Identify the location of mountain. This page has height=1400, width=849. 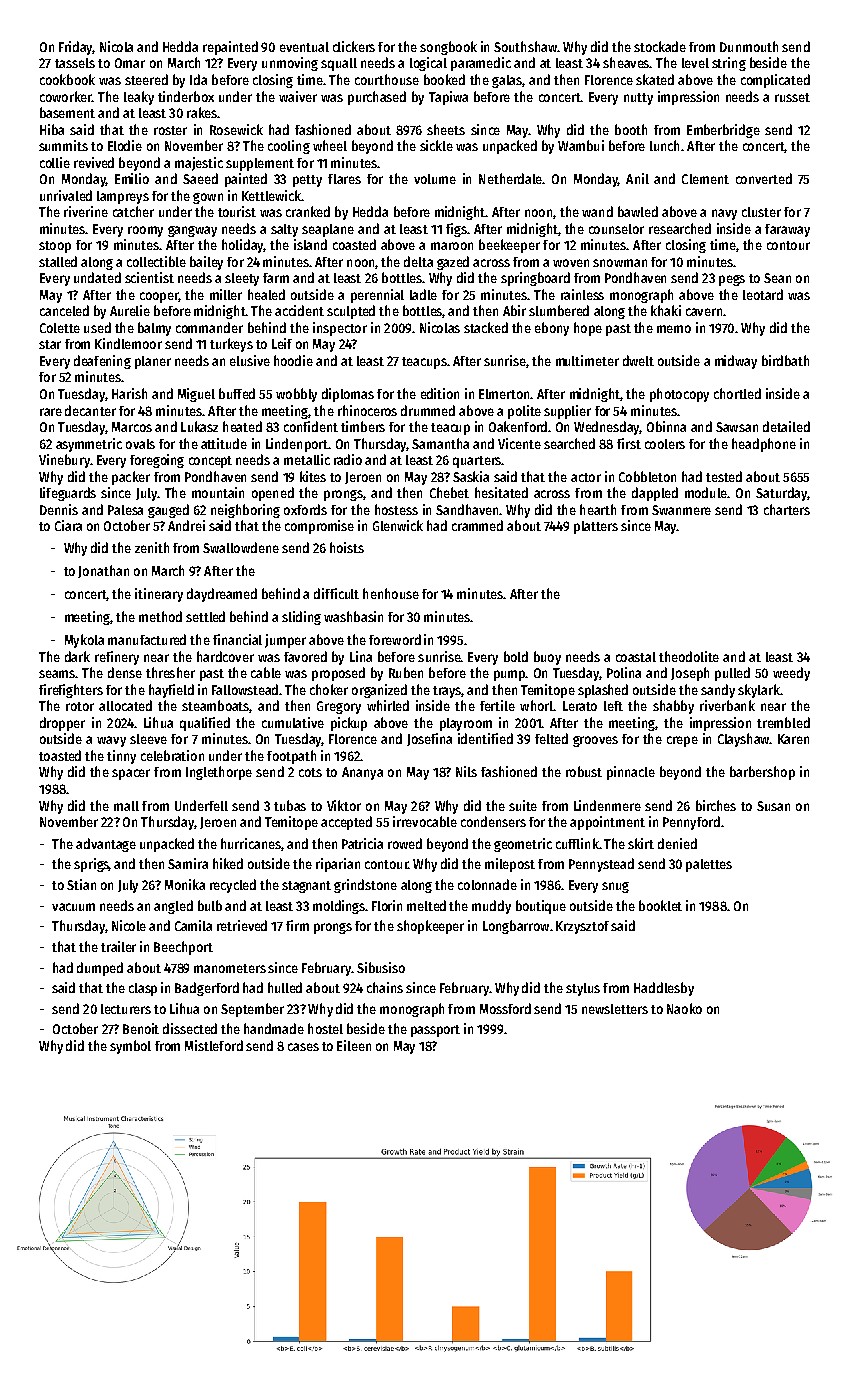
(218, 492).
